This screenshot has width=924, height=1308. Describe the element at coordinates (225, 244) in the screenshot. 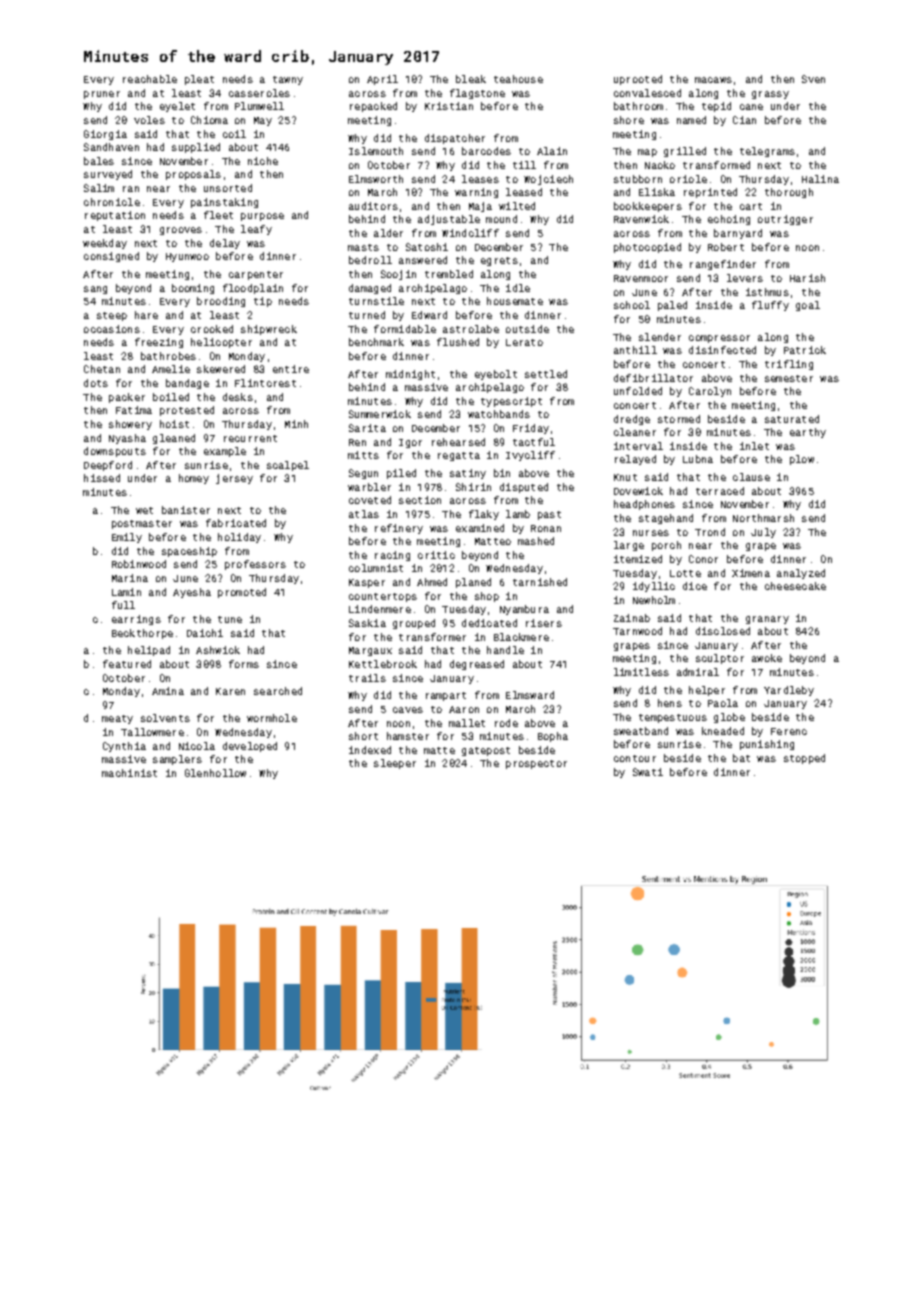

I see `delay` at that location.
